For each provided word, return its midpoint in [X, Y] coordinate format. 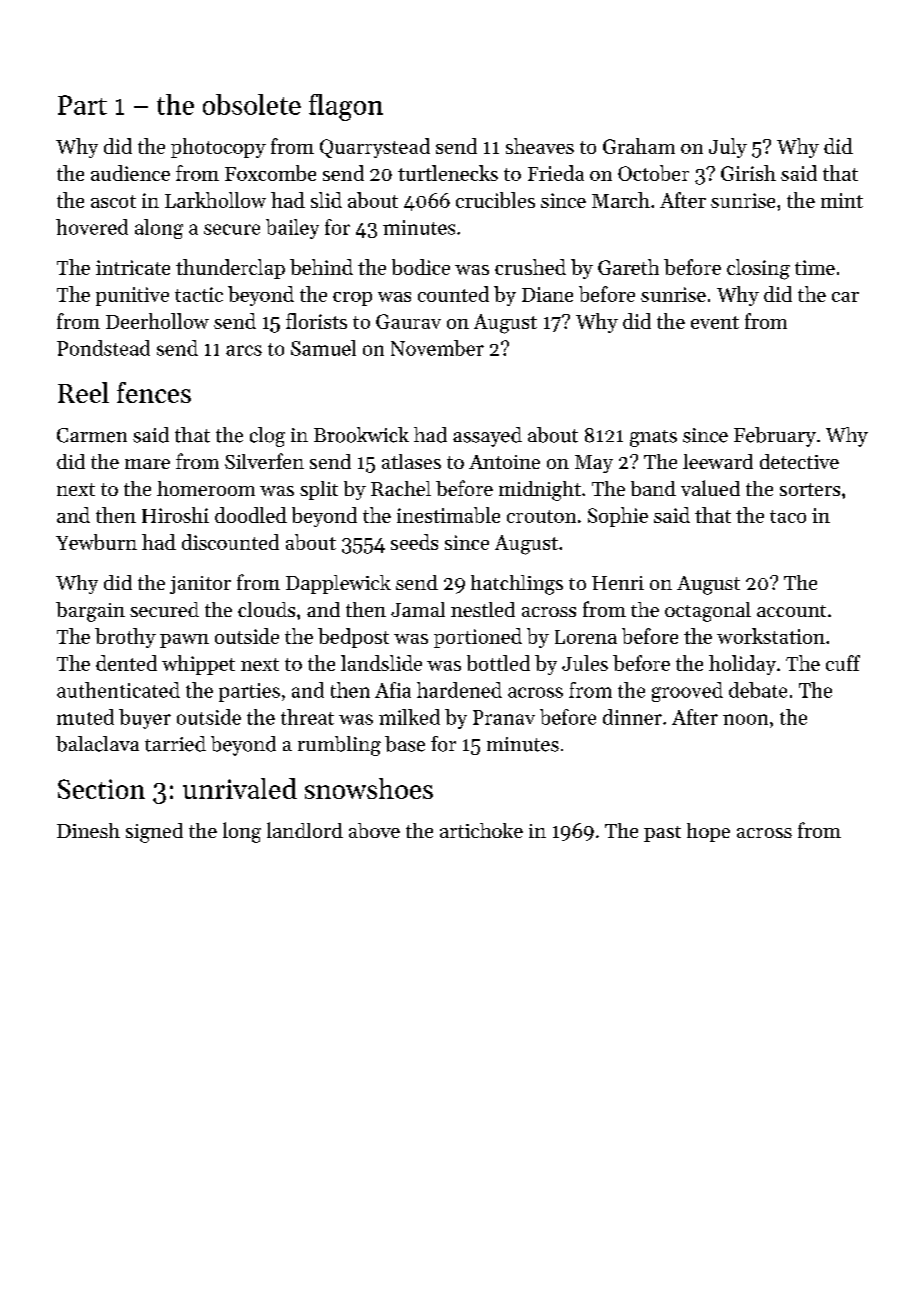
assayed [487, 437]
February [775, 437]
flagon [346, 107]
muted [85, 717]
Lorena [586, 637]
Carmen [92, 435]
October [653, 173]
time [815, 267]
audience [130, 173]
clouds [266, 609]
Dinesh [88, 830]
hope [708, 832]
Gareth [628, 267]
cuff [843, 663]
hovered [92, 227]
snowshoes [369, 788]
